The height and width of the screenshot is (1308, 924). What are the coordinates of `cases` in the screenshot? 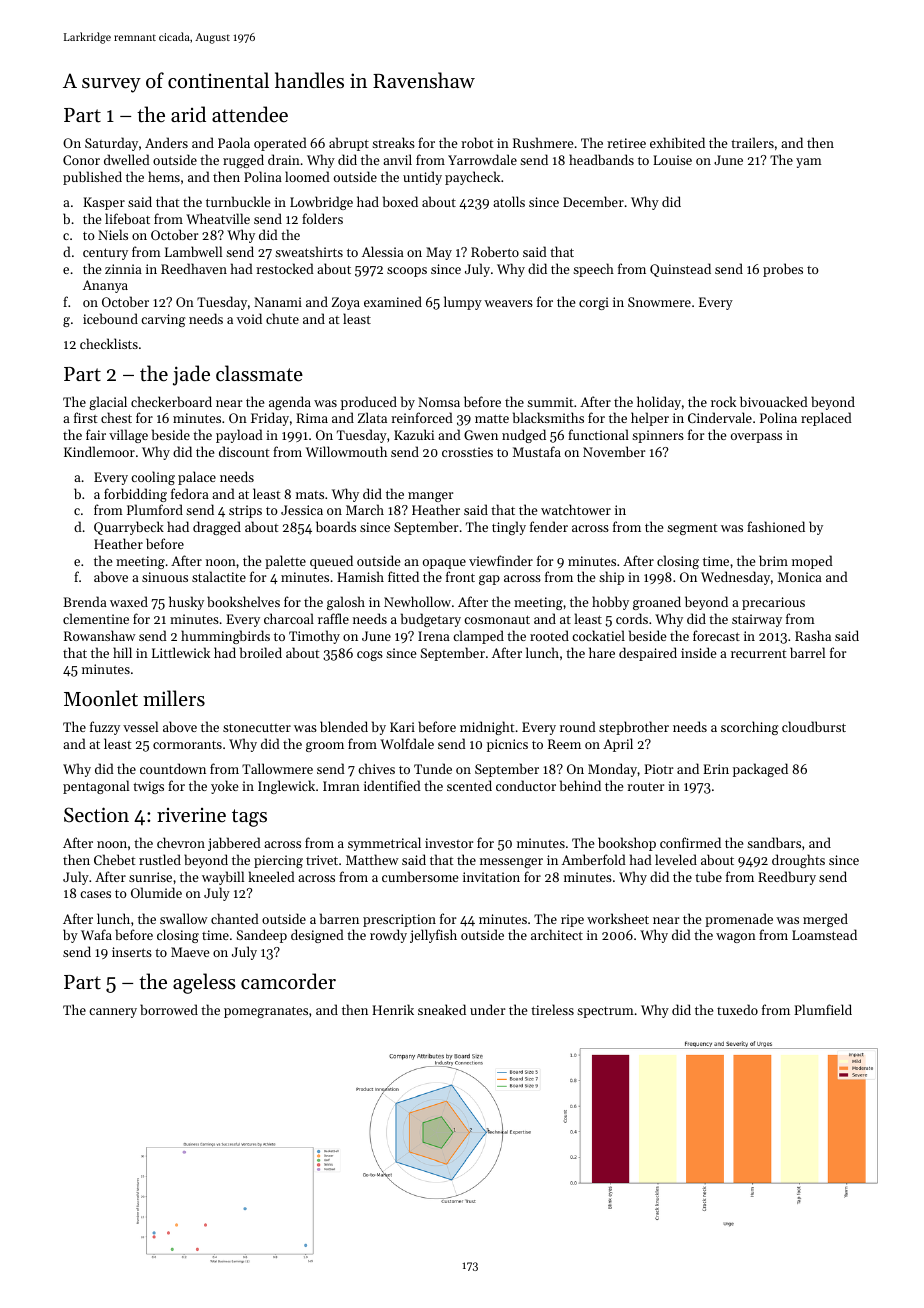 It's located at (95, 894).
